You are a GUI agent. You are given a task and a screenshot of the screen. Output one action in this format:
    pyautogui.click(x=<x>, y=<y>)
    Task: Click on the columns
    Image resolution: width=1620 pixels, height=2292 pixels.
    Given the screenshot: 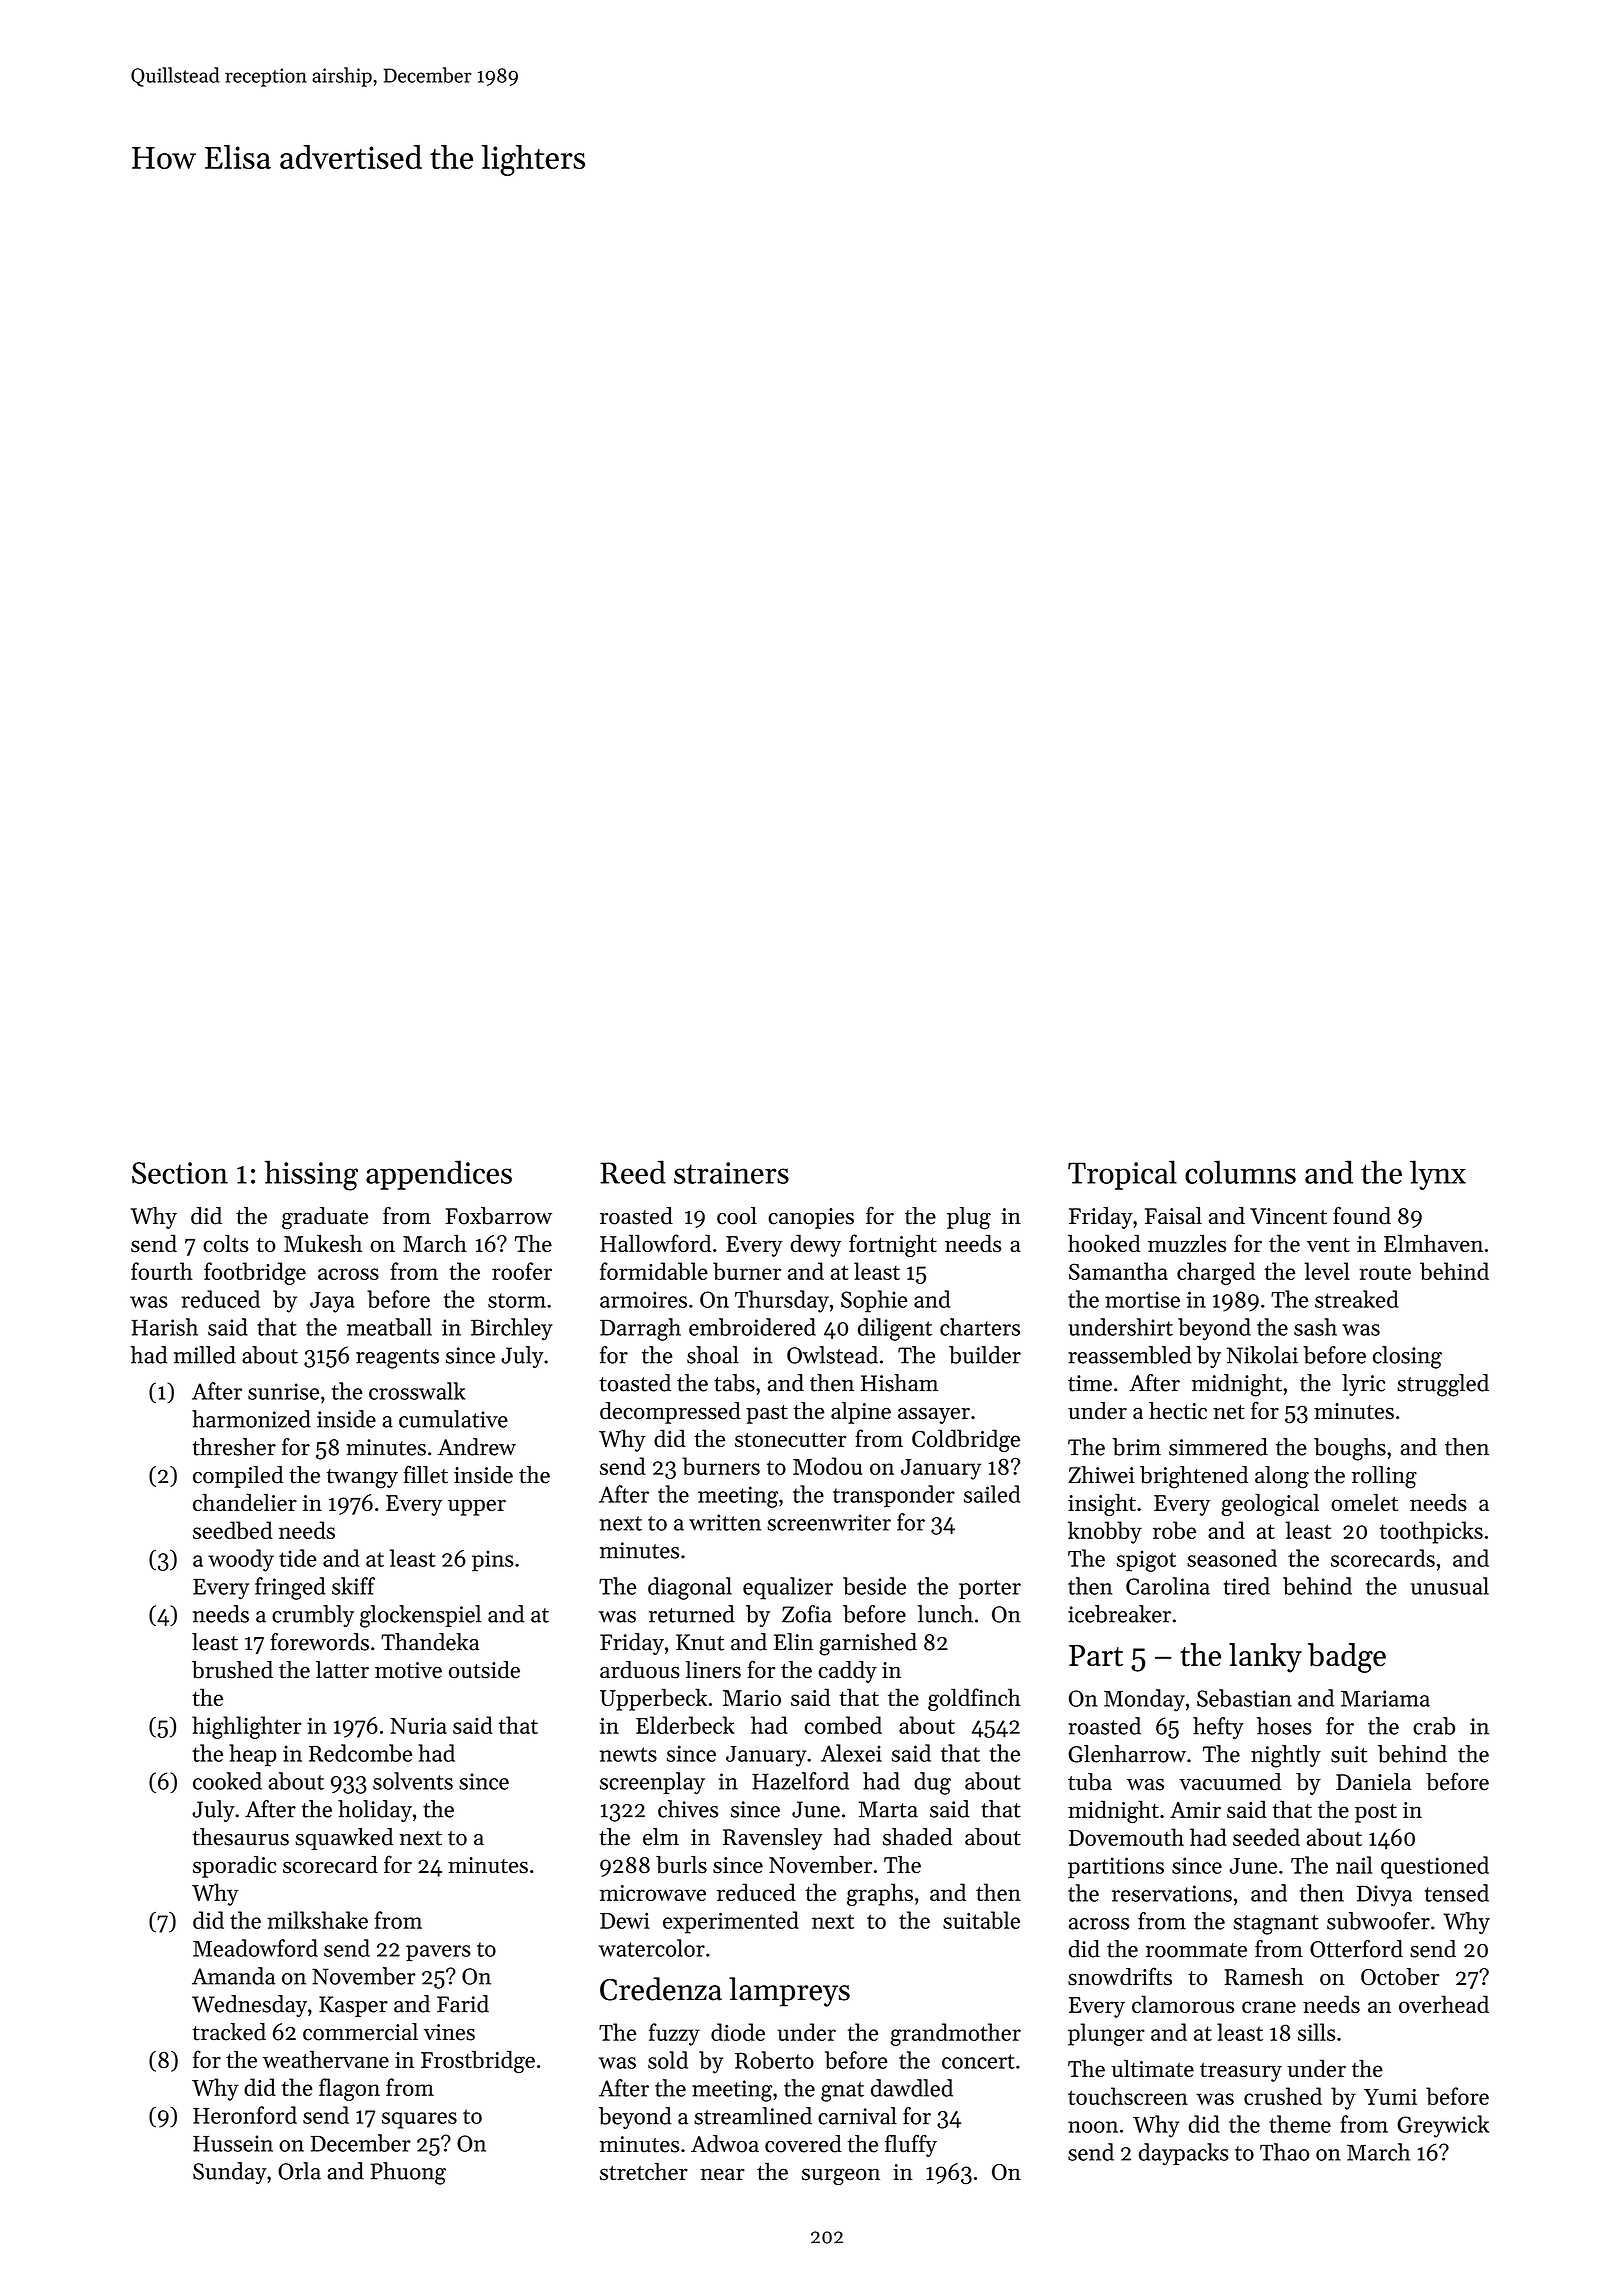 What is the action you would take?
    pyautogui.click(x=1240, y=1172)
